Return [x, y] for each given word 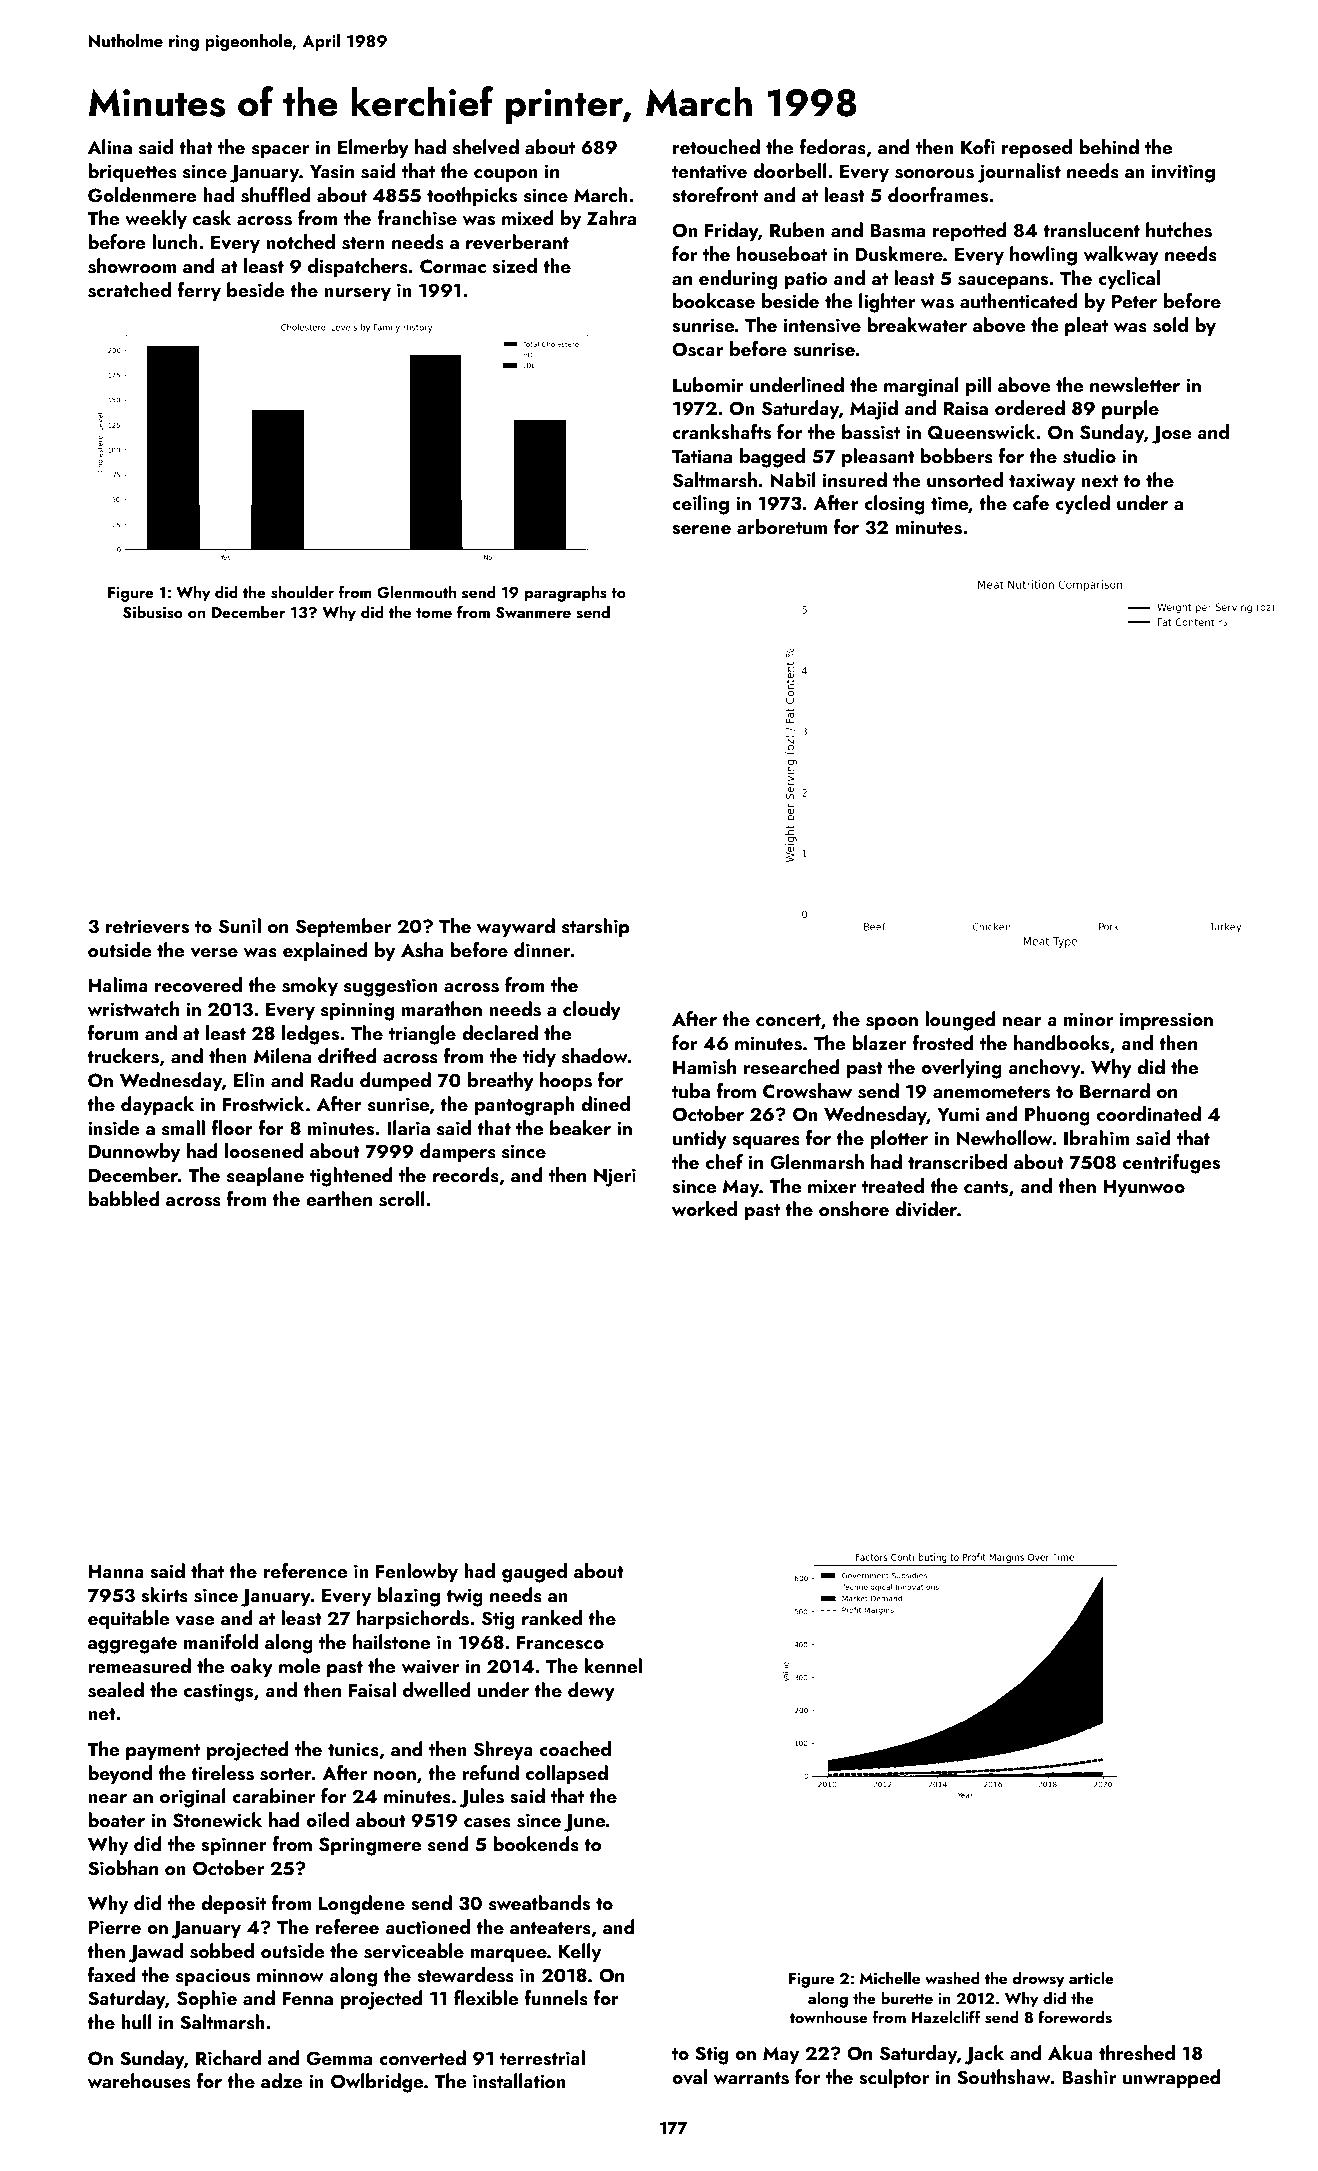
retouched [716, 146]
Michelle [890, 1978]
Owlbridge [377, 2083]
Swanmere [533, 613]
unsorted [965, 480]
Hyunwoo [1144, 1188]
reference [305, 1570]
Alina [110, 146]
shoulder [302, 592]
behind [1109, 146]
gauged [534, 1573]
